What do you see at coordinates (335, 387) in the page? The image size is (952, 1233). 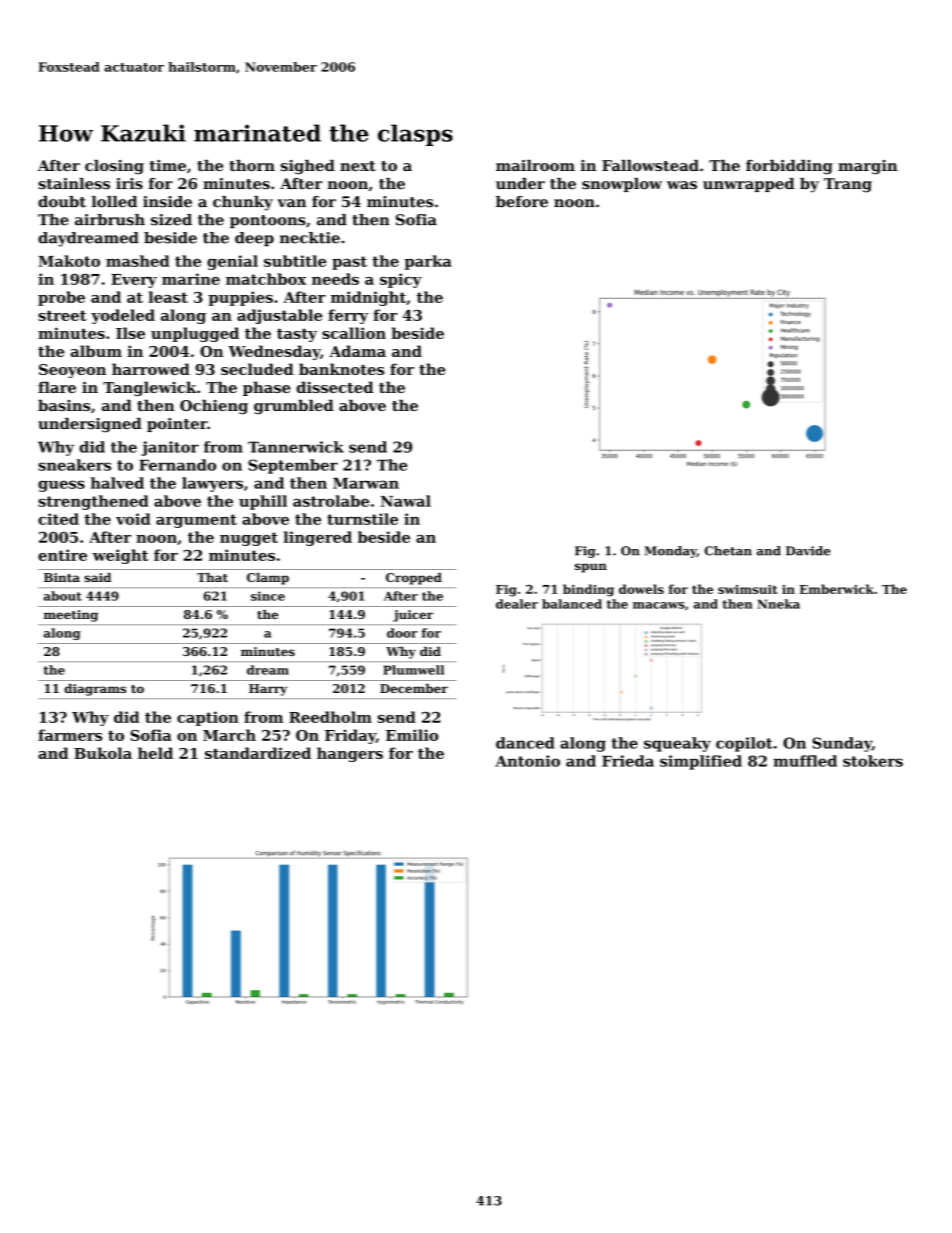 I see `dissected` at bounding box center [335, 387].
